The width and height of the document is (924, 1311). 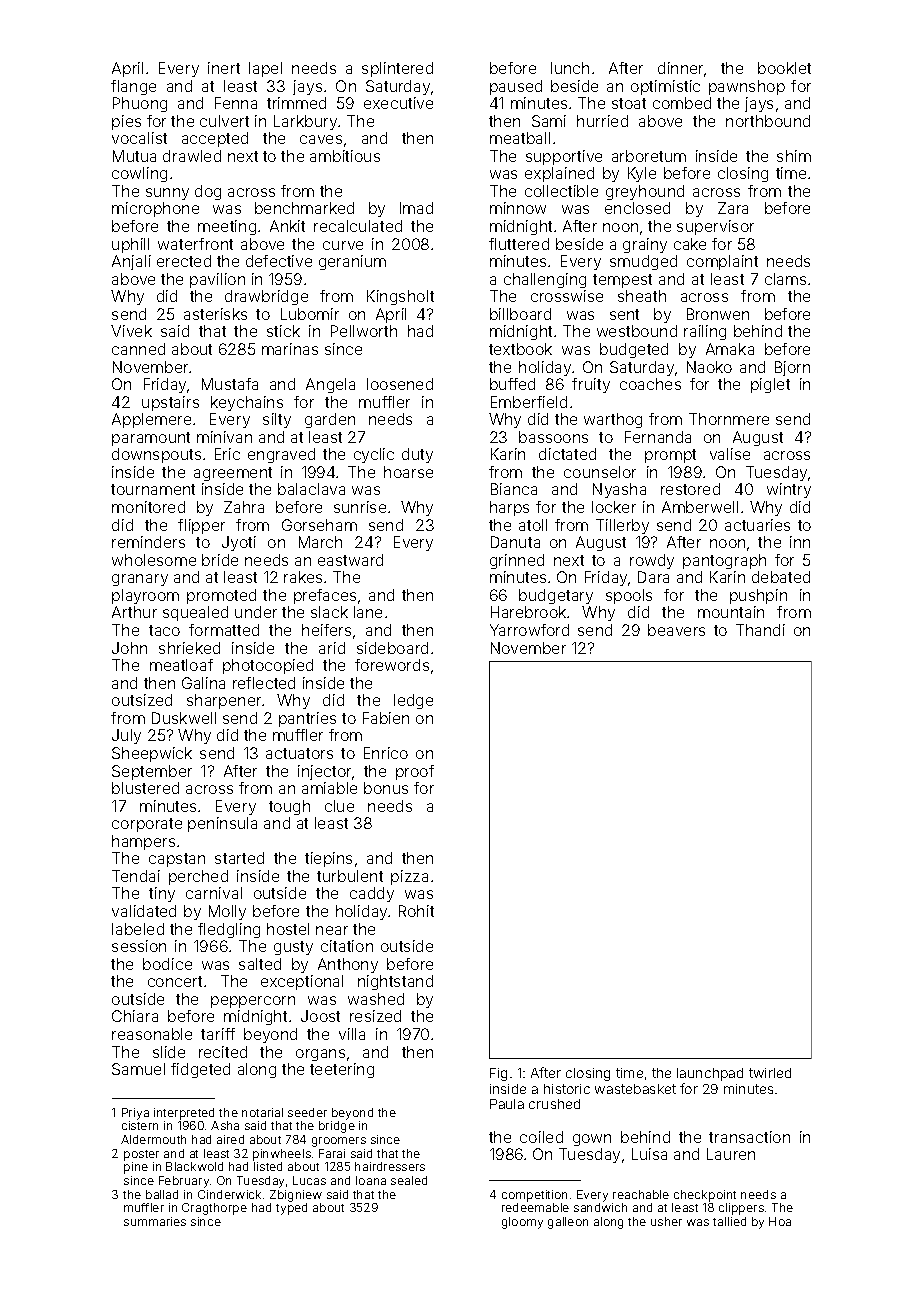 I want to click on Blackwold, so click(x=194, y=1166).
